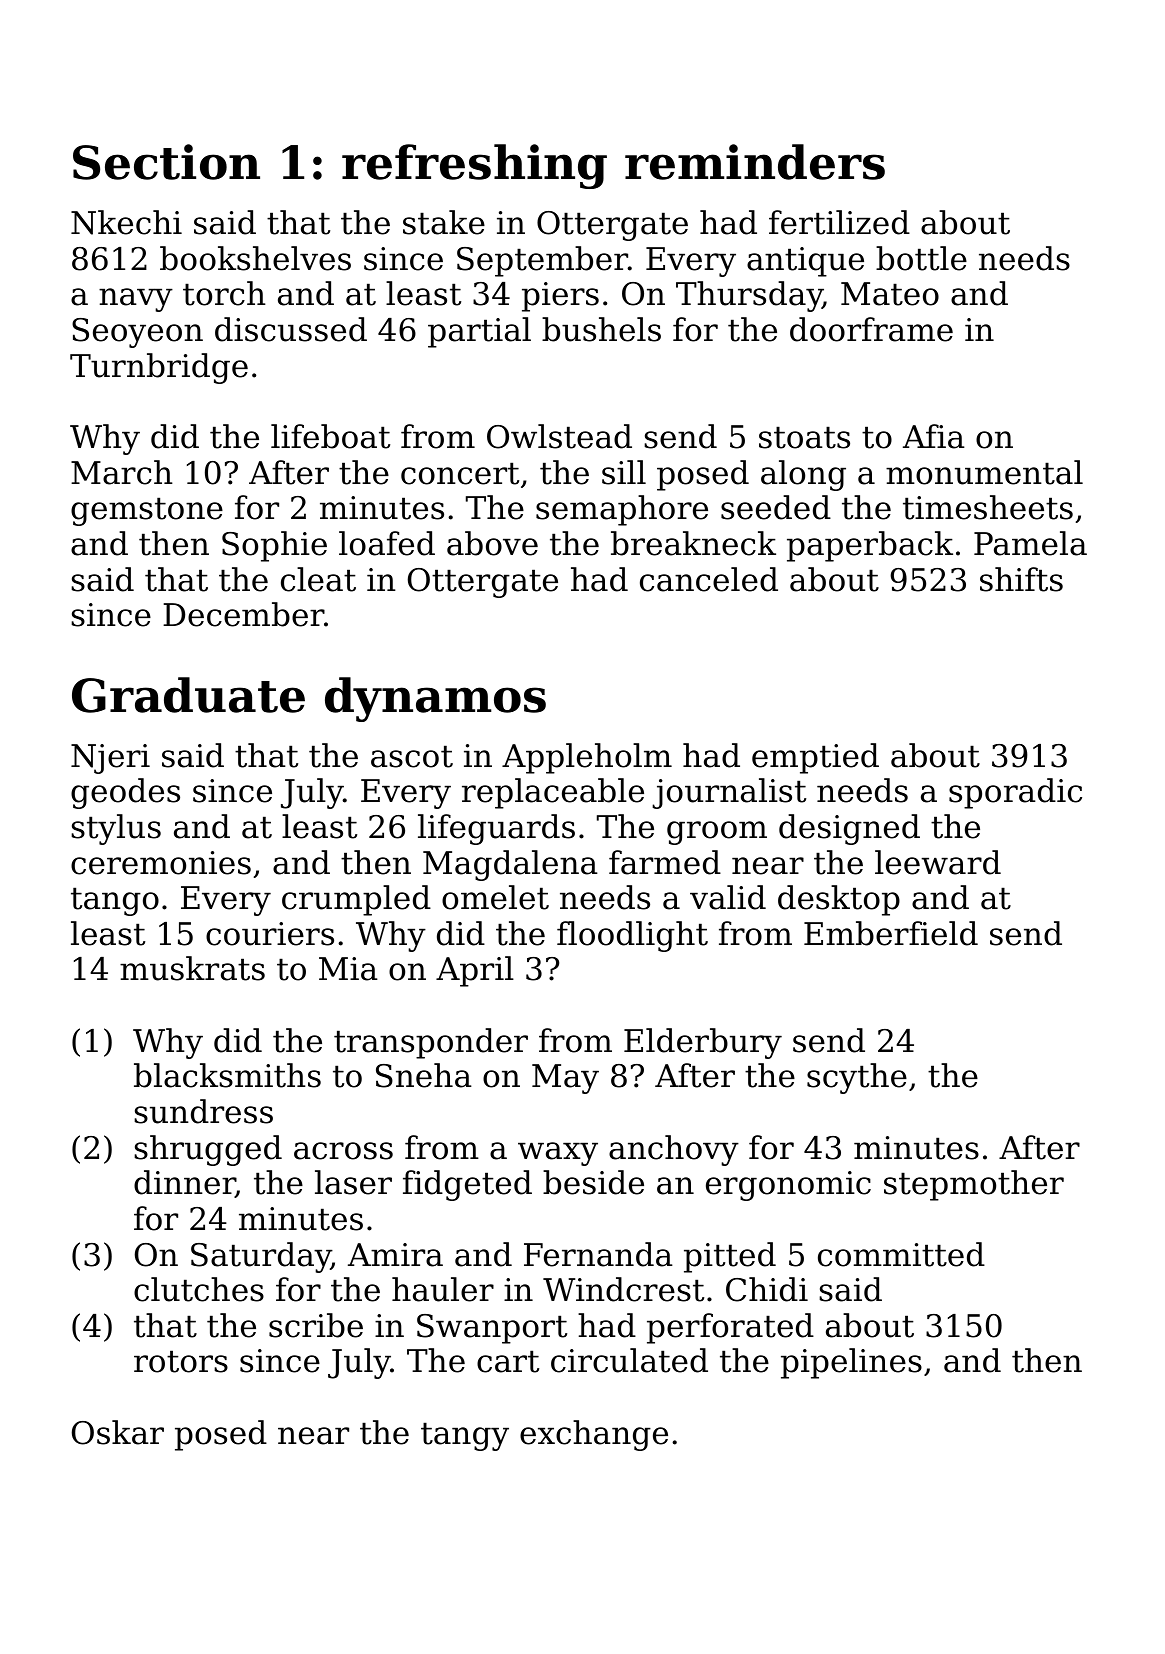  I want to click on fidgeted, so click(467, 1185).
